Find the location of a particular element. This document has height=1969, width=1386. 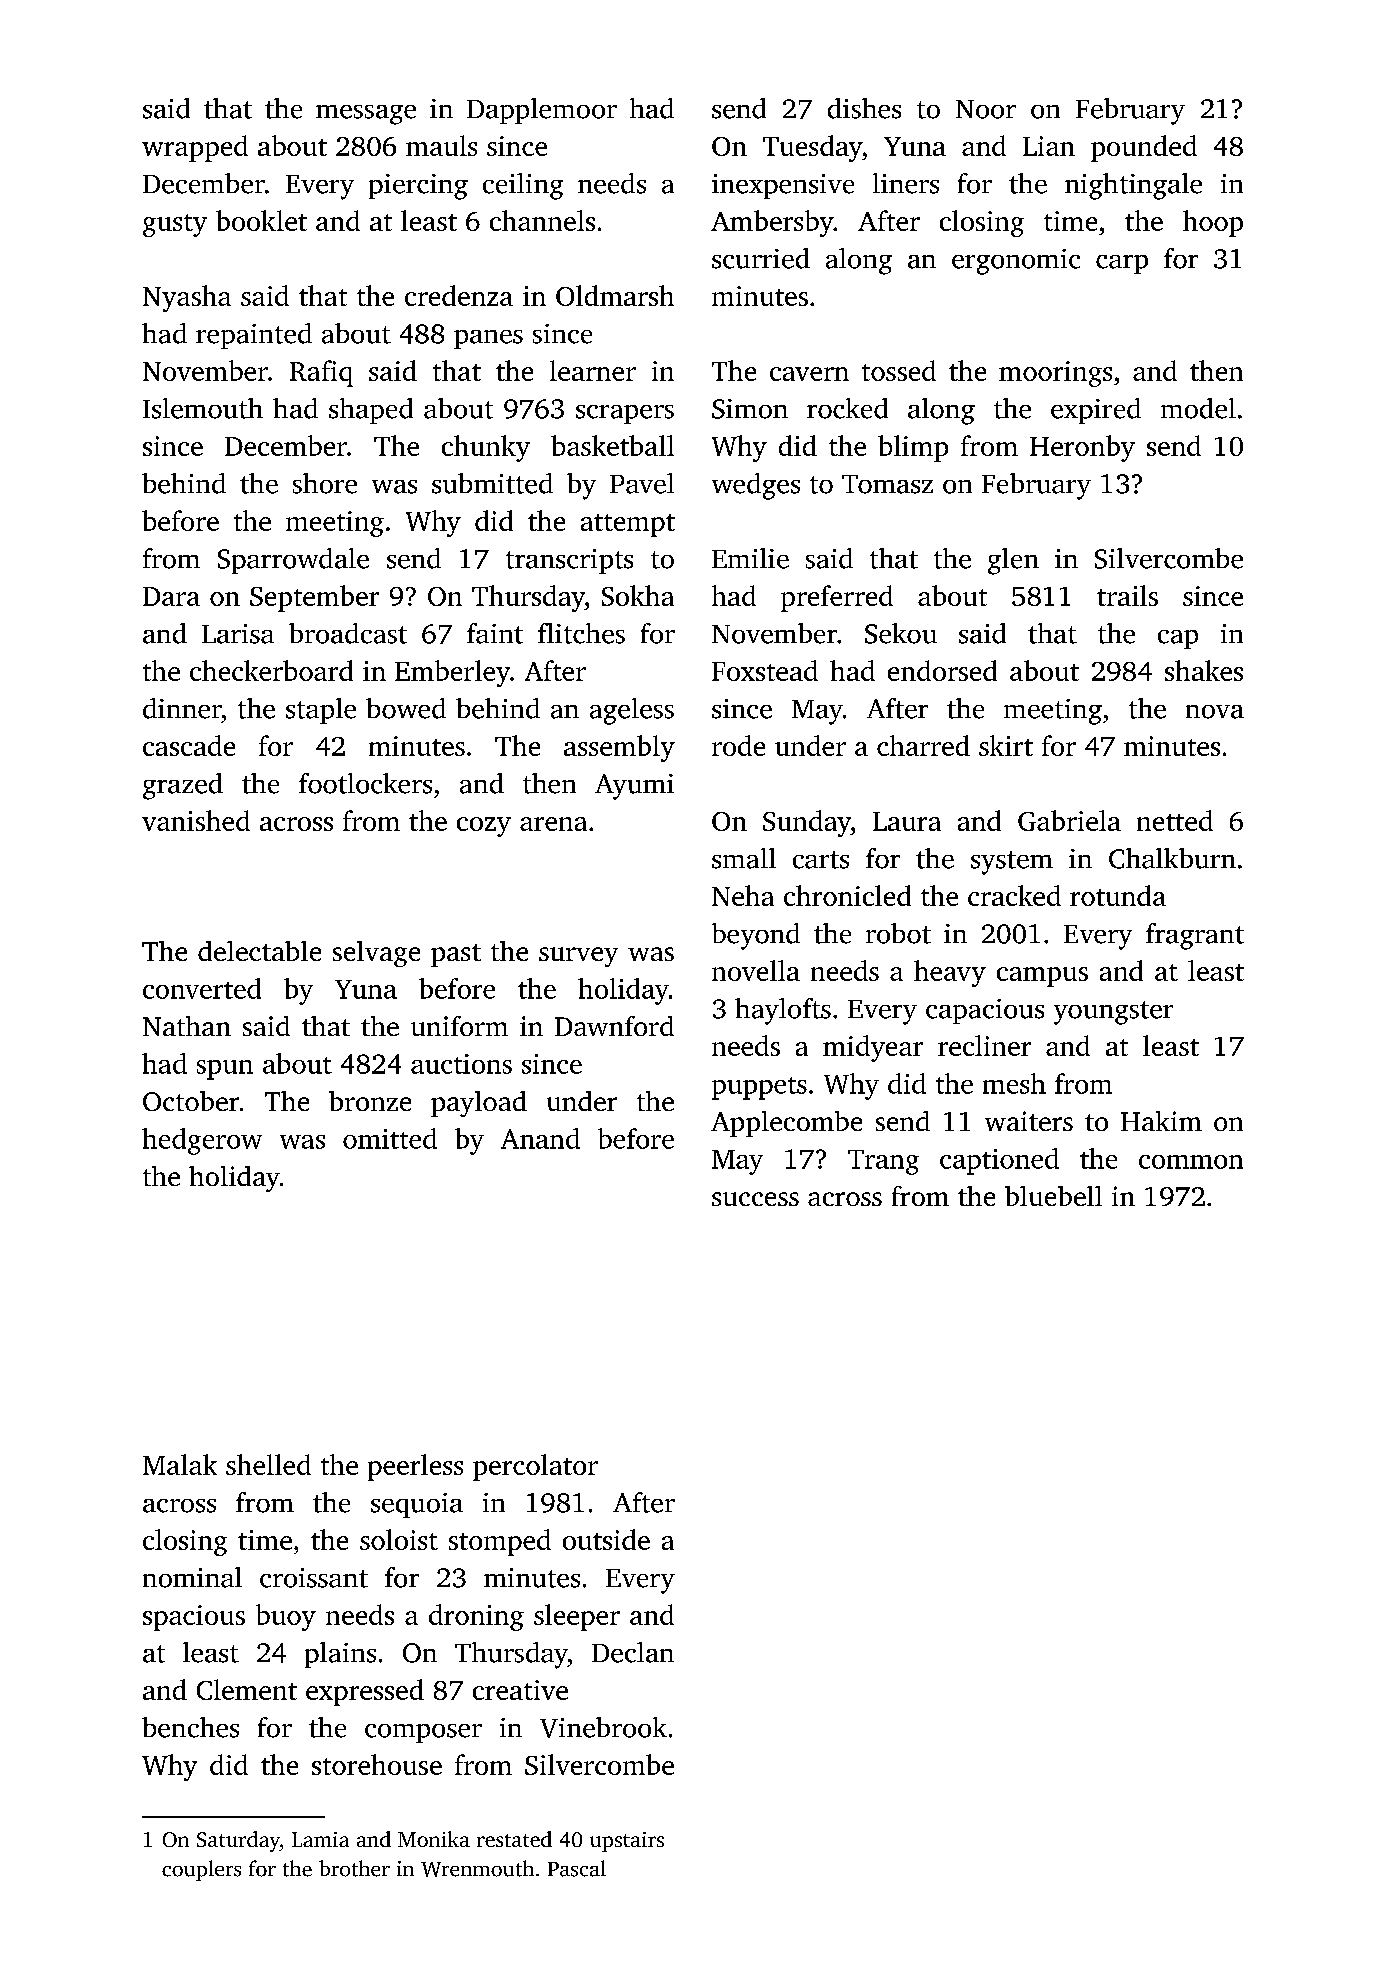

liners is located at coordinates (906, 183).
